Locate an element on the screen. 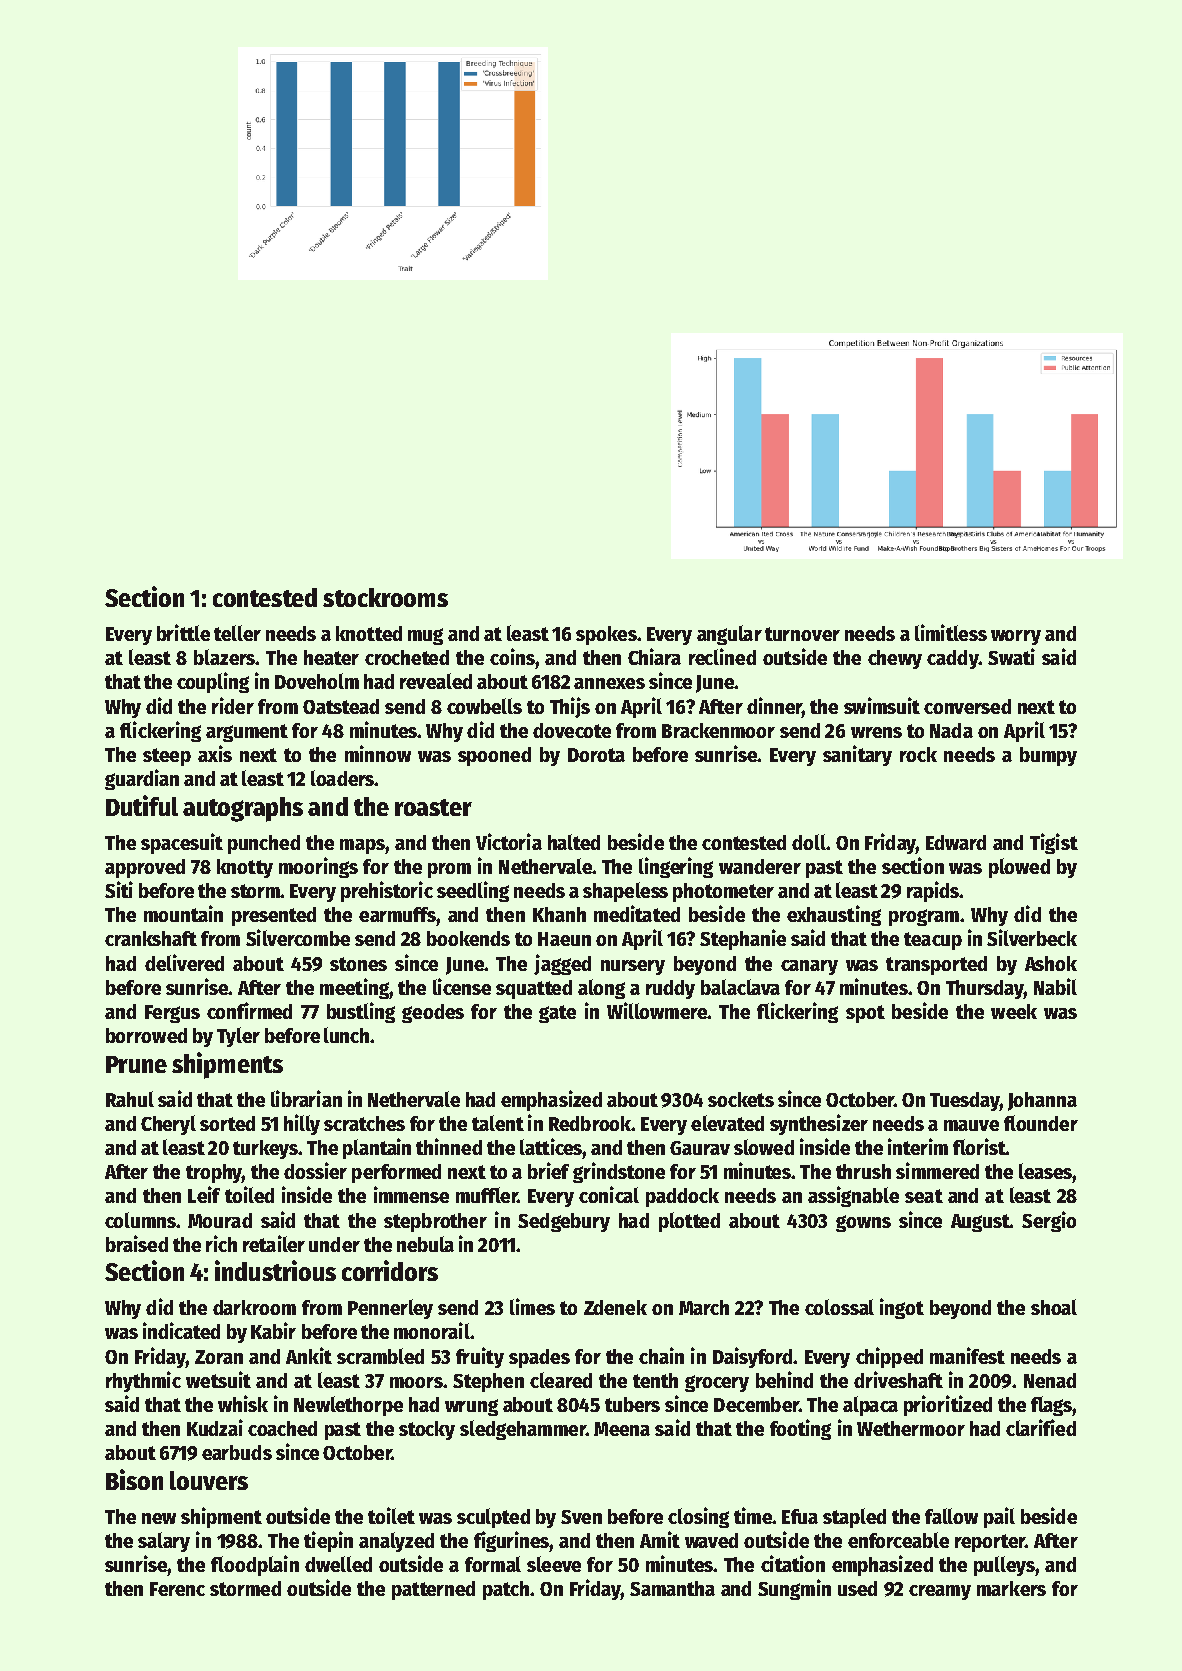 This screenshot has height=1671, width=1182. Victoria is located at coordinates (509, 841).
